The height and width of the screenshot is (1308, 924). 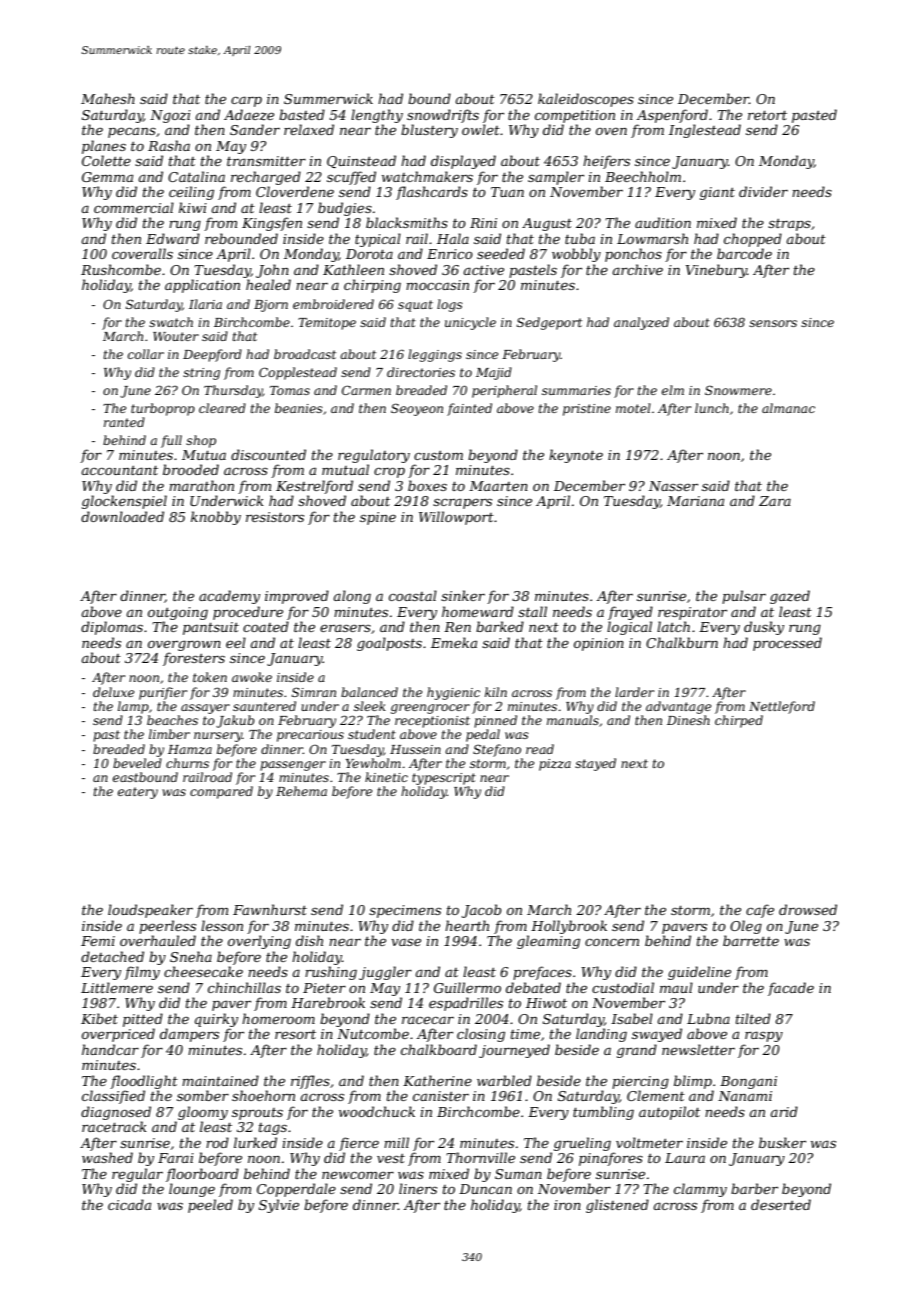 I want to click on cicada, so click(x=129, y=1204).
